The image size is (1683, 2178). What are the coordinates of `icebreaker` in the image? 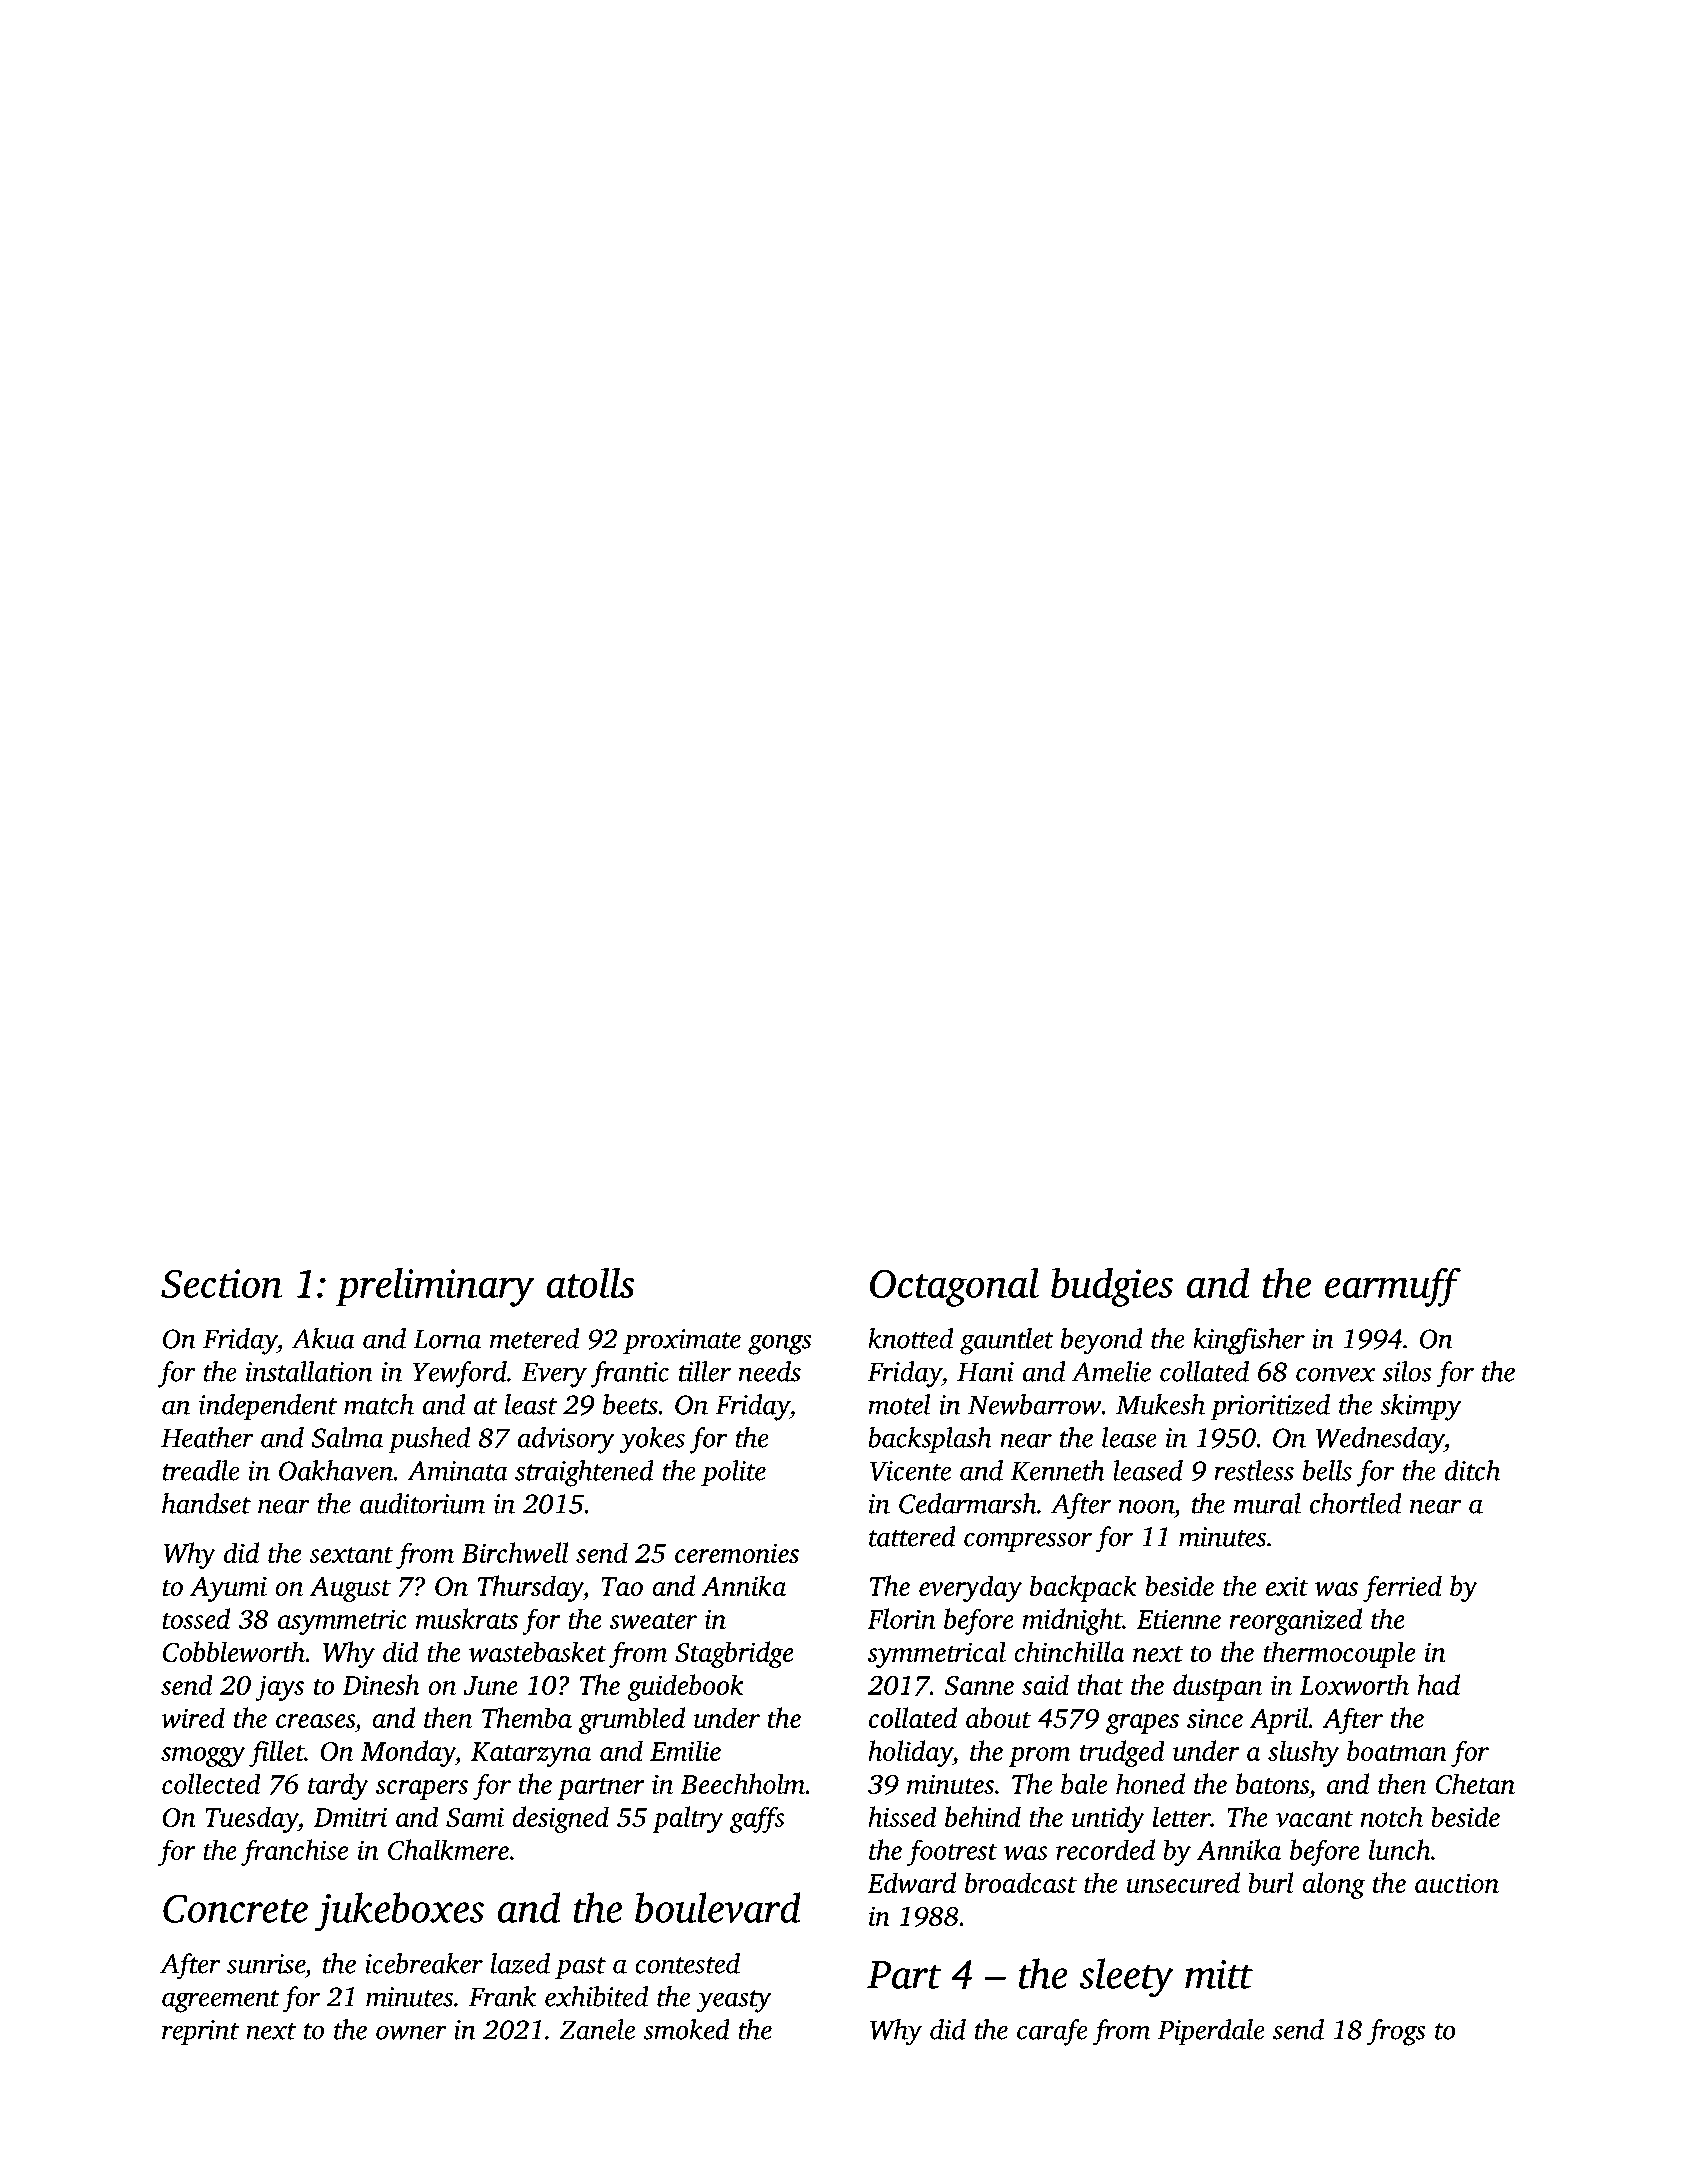 It's located at (424, 1963).
